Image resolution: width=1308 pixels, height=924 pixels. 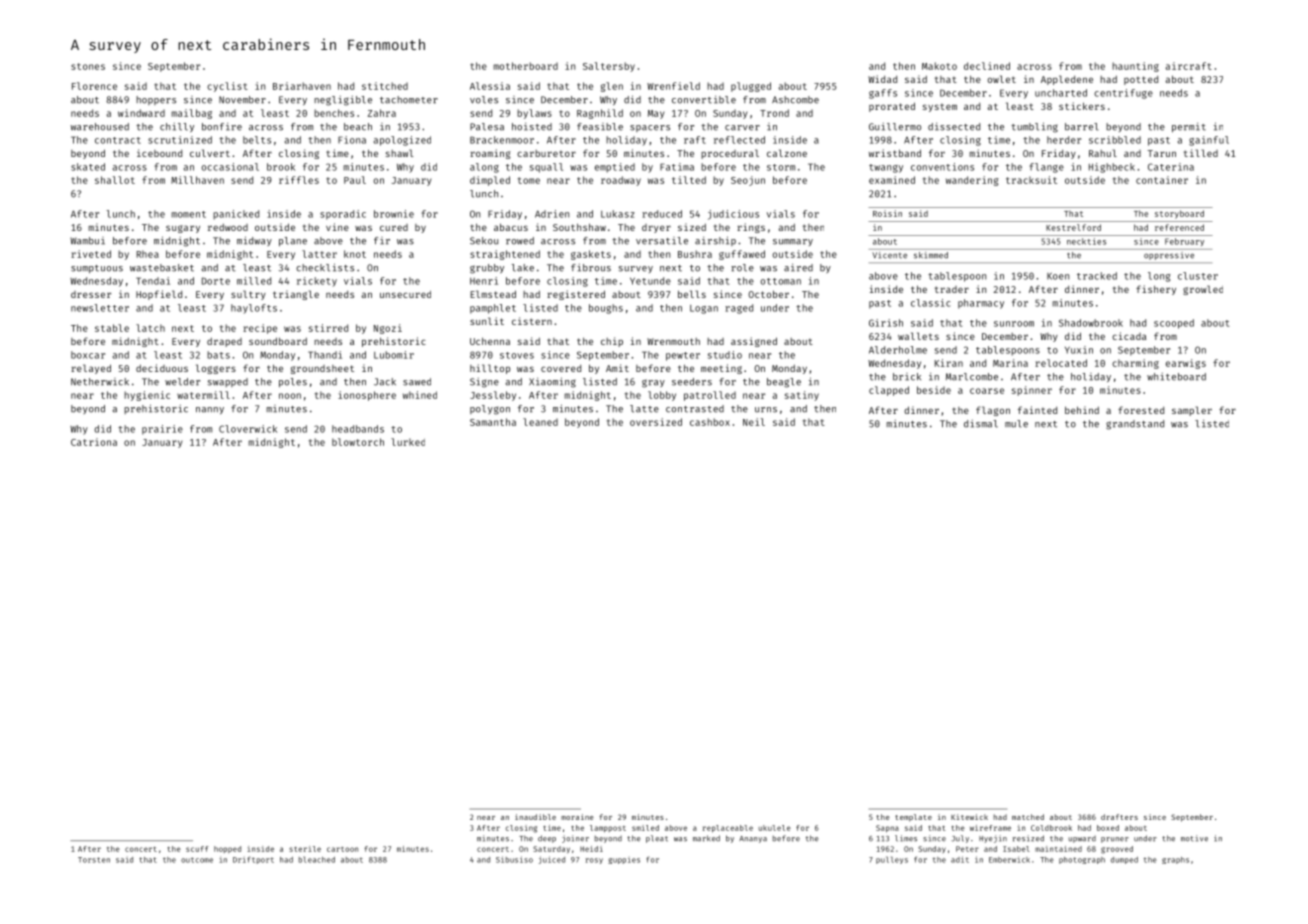 I want to click on blowtorch, so click(x=358, y=442).
